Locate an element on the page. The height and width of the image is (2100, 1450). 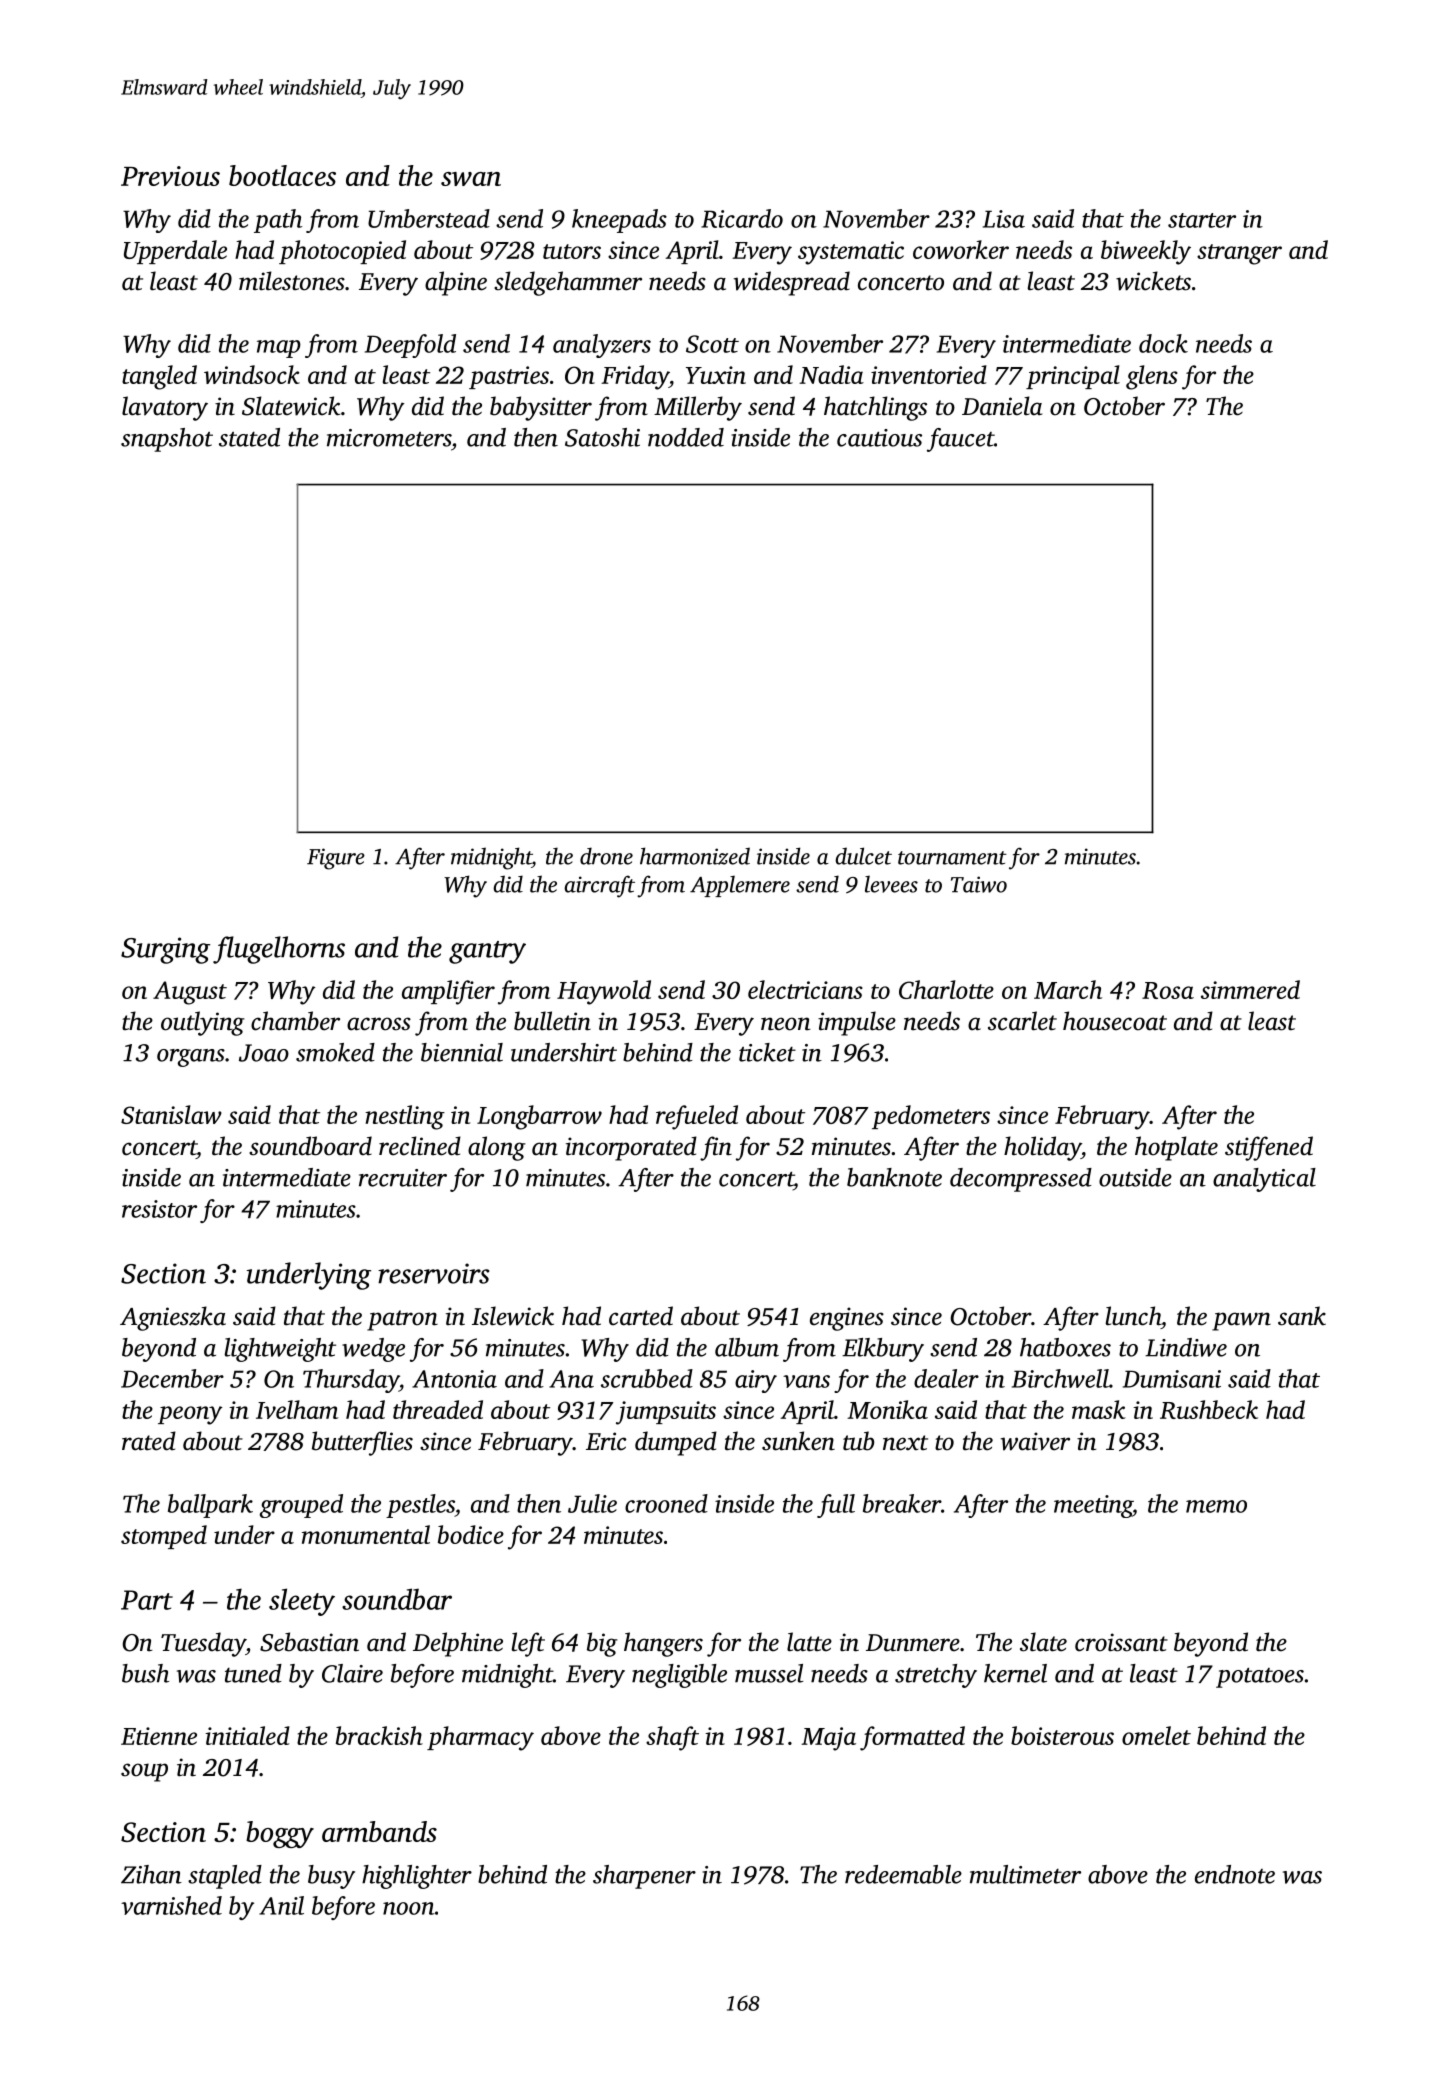
Nadia is located at coordinates (831, 374).
